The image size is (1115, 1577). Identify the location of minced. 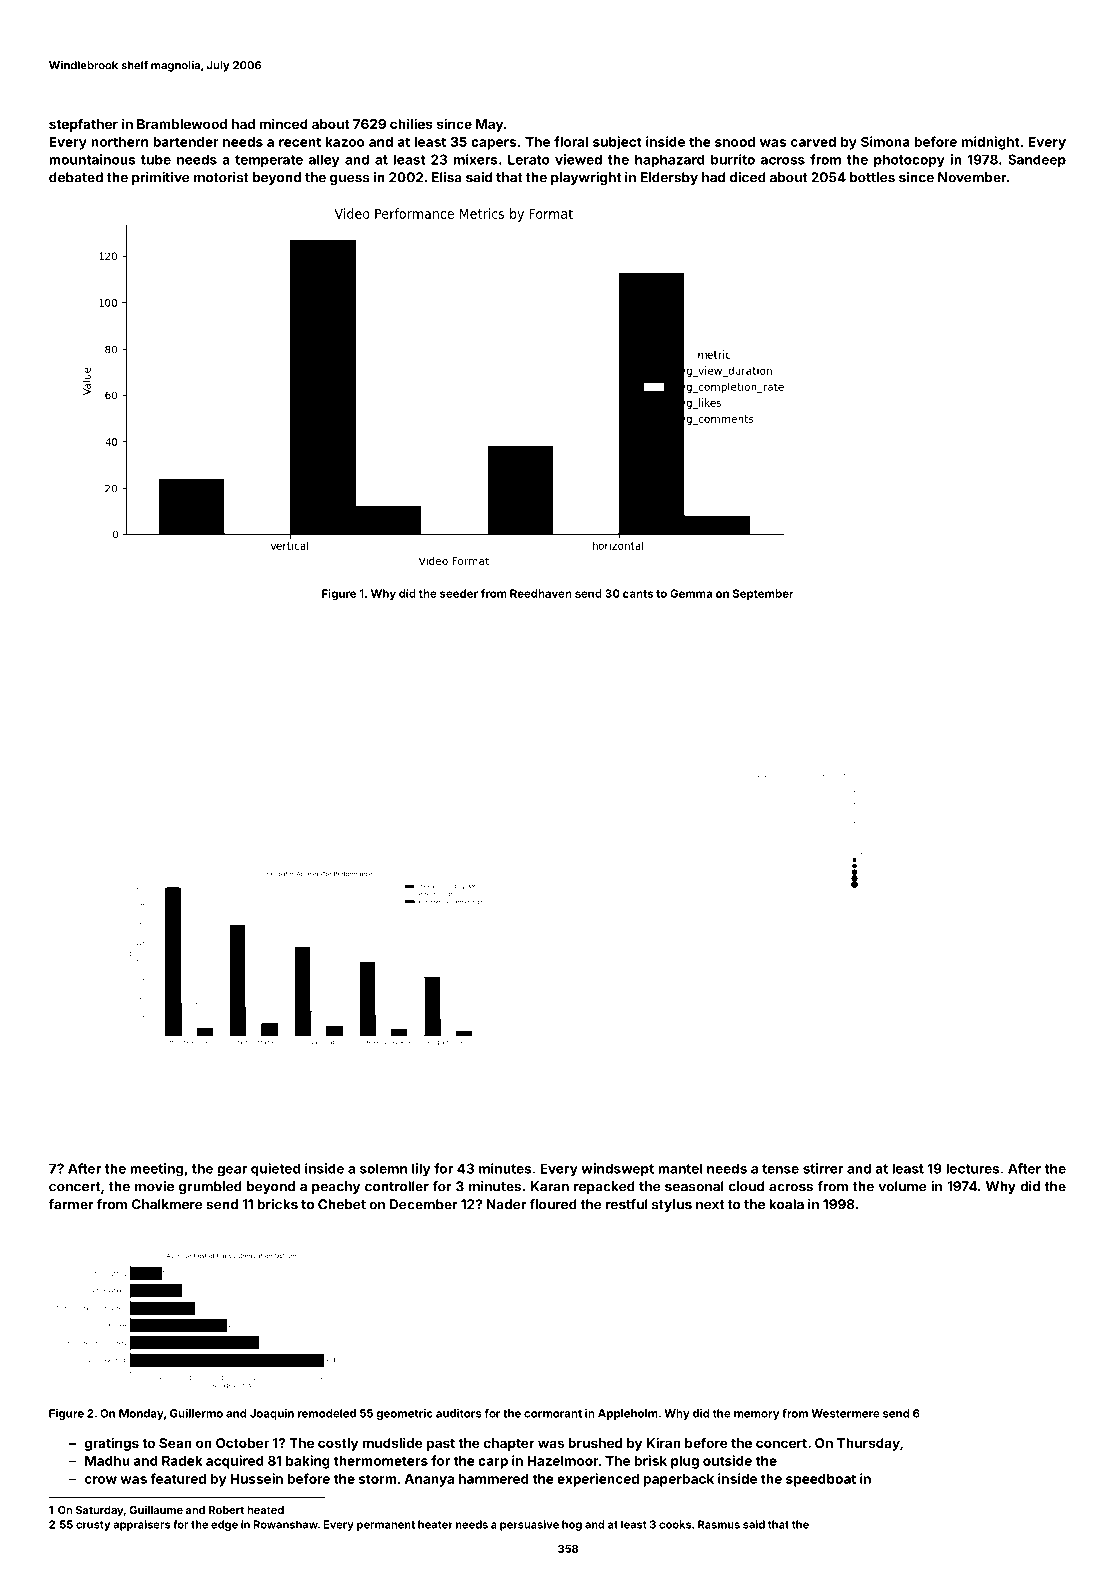
(284, 123).
